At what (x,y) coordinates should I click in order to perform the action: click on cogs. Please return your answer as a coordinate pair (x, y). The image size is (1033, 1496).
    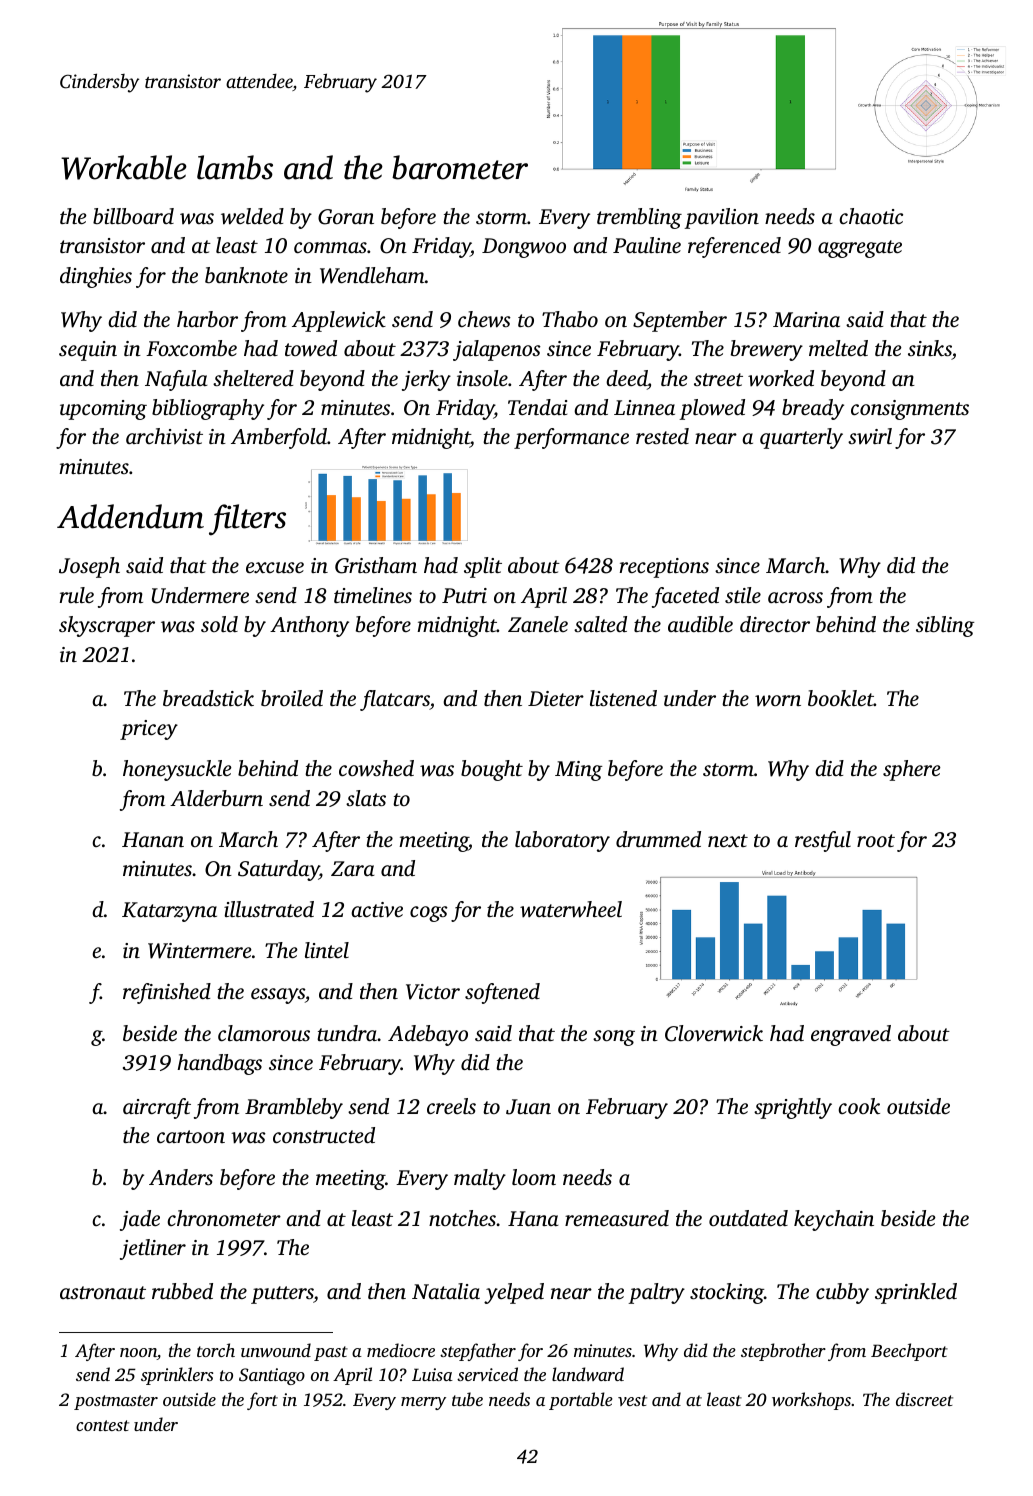
    Looking at the image, I should click on (429, 914).
